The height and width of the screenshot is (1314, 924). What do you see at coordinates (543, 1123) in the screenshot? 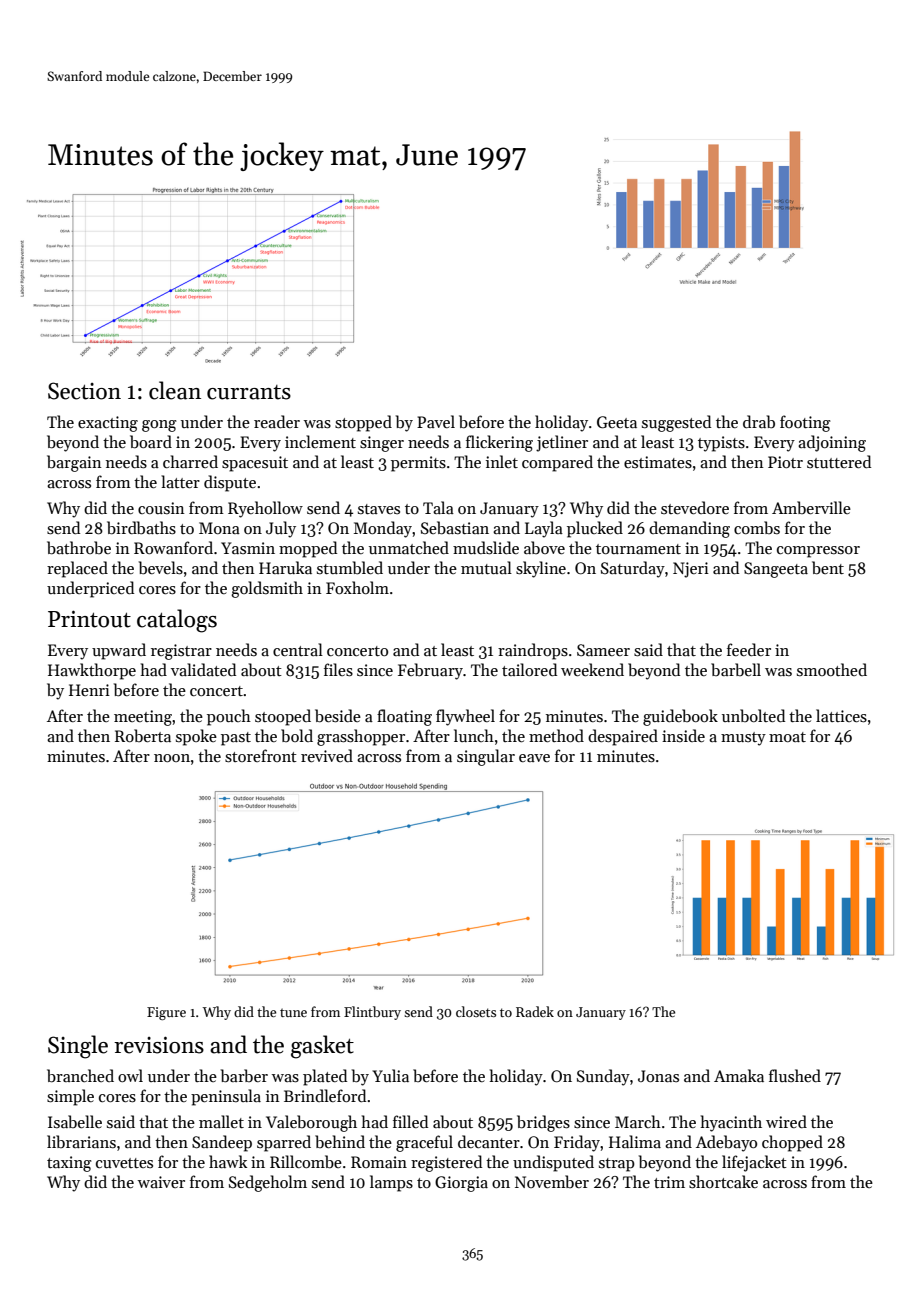
I see `bridges` at bounding box center [543, 1123].
